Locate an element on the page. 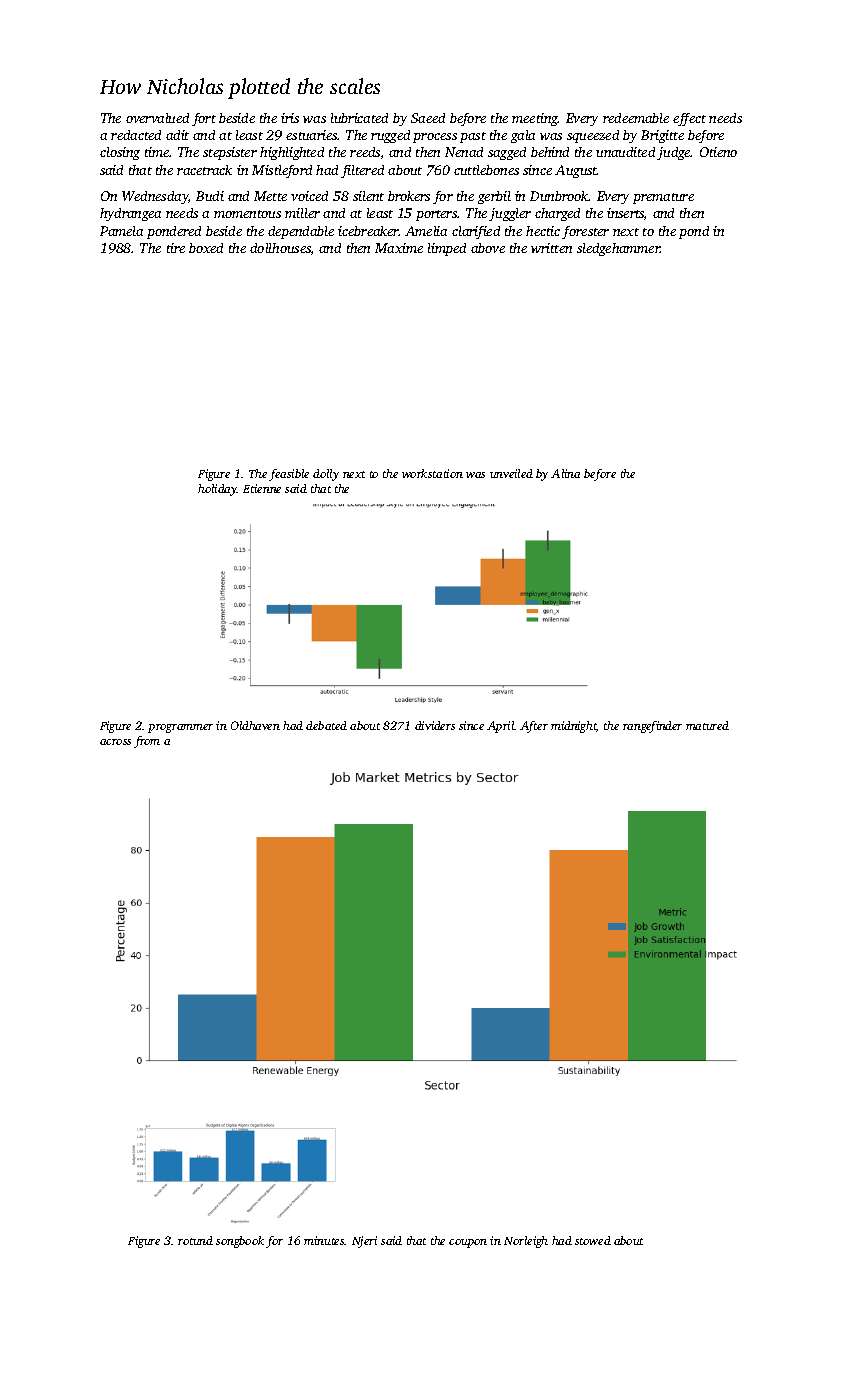  debated is located at coordinates (326, 725).
